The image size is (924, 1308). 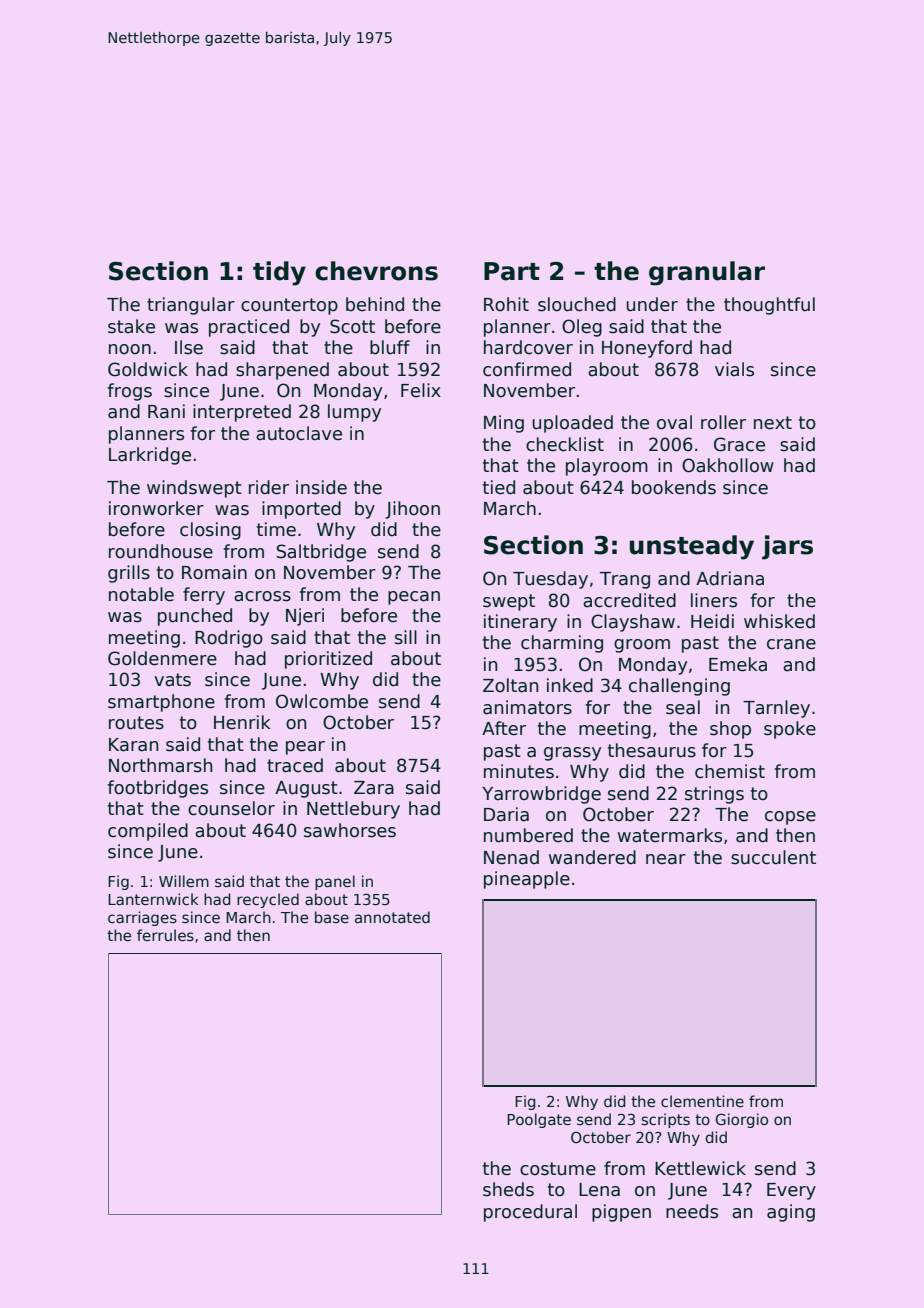 What do you see at coordinates (508, 1189) in the screenshot?
I see `sheds` at bounding box center [508, 1189].
